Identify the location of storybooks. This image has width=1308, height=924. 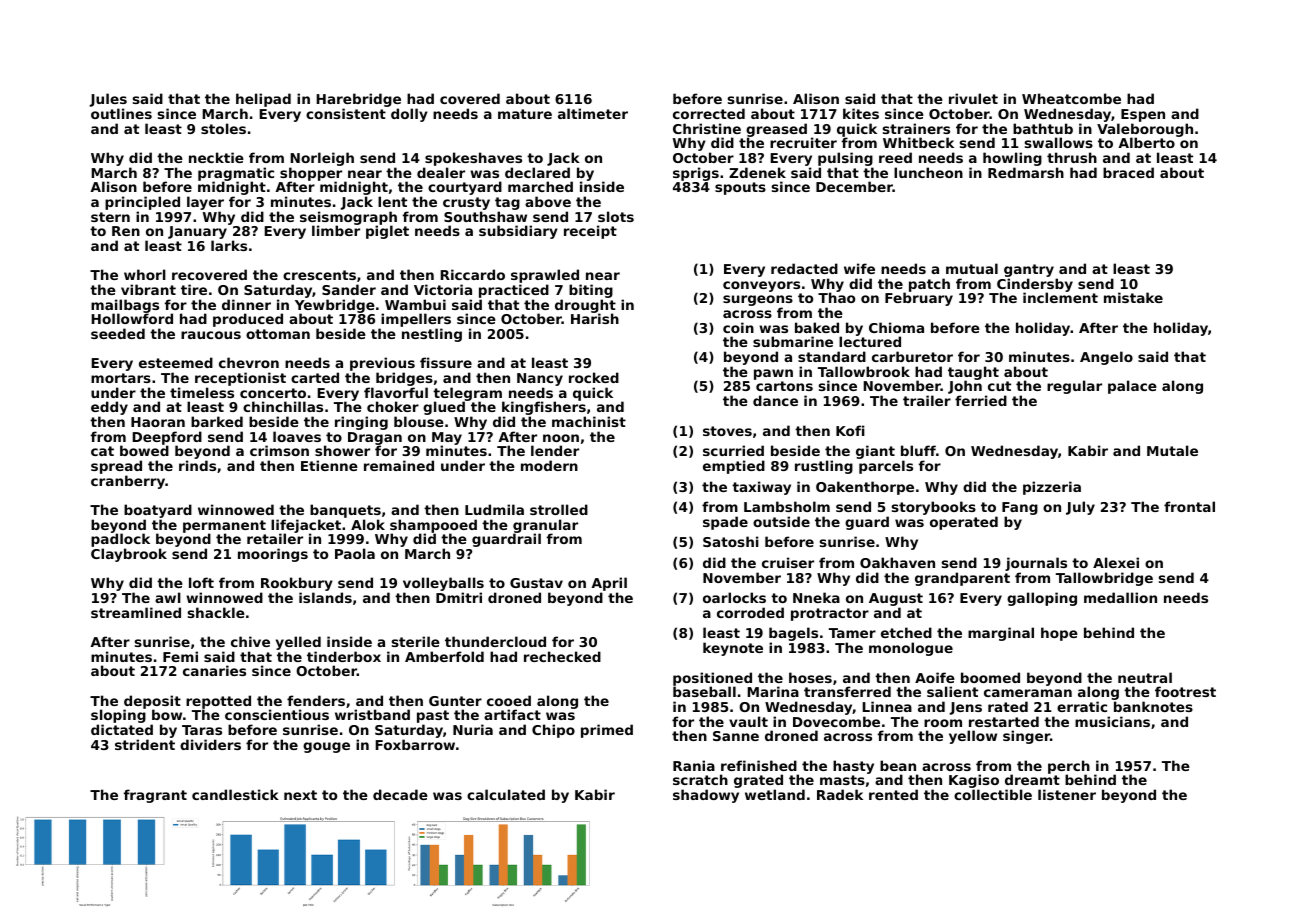
(934, 508).
